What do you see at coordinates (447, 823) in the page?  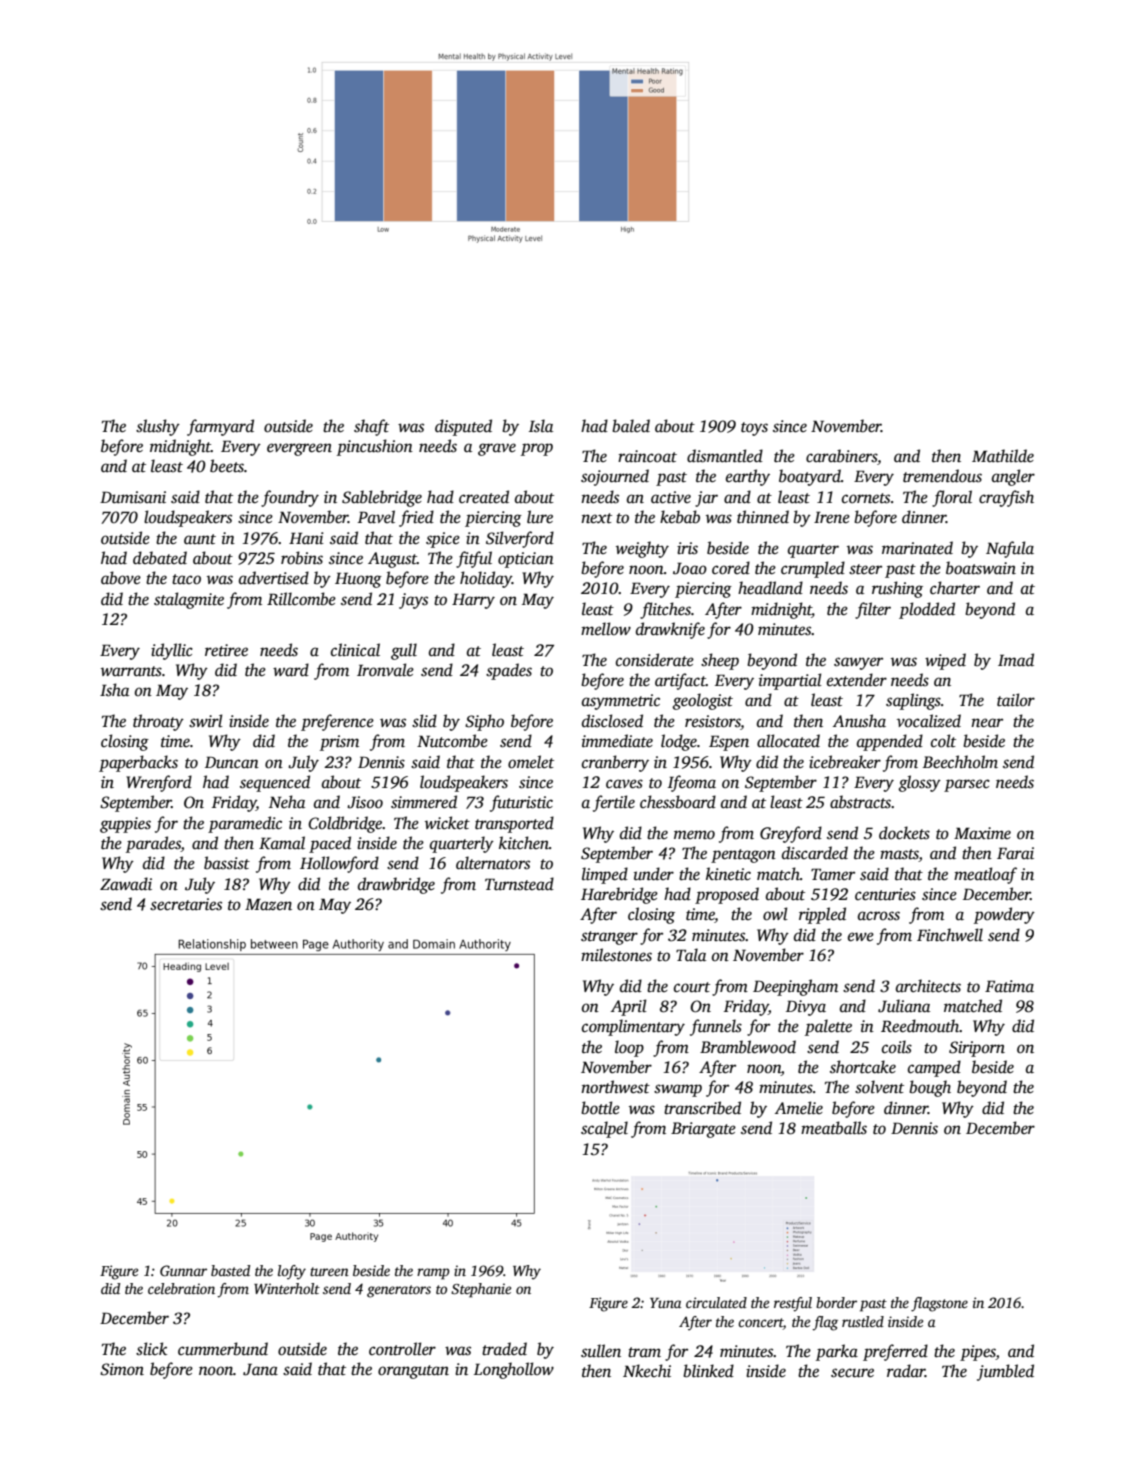 I see `wicket` at bounding box center [447, 823].
